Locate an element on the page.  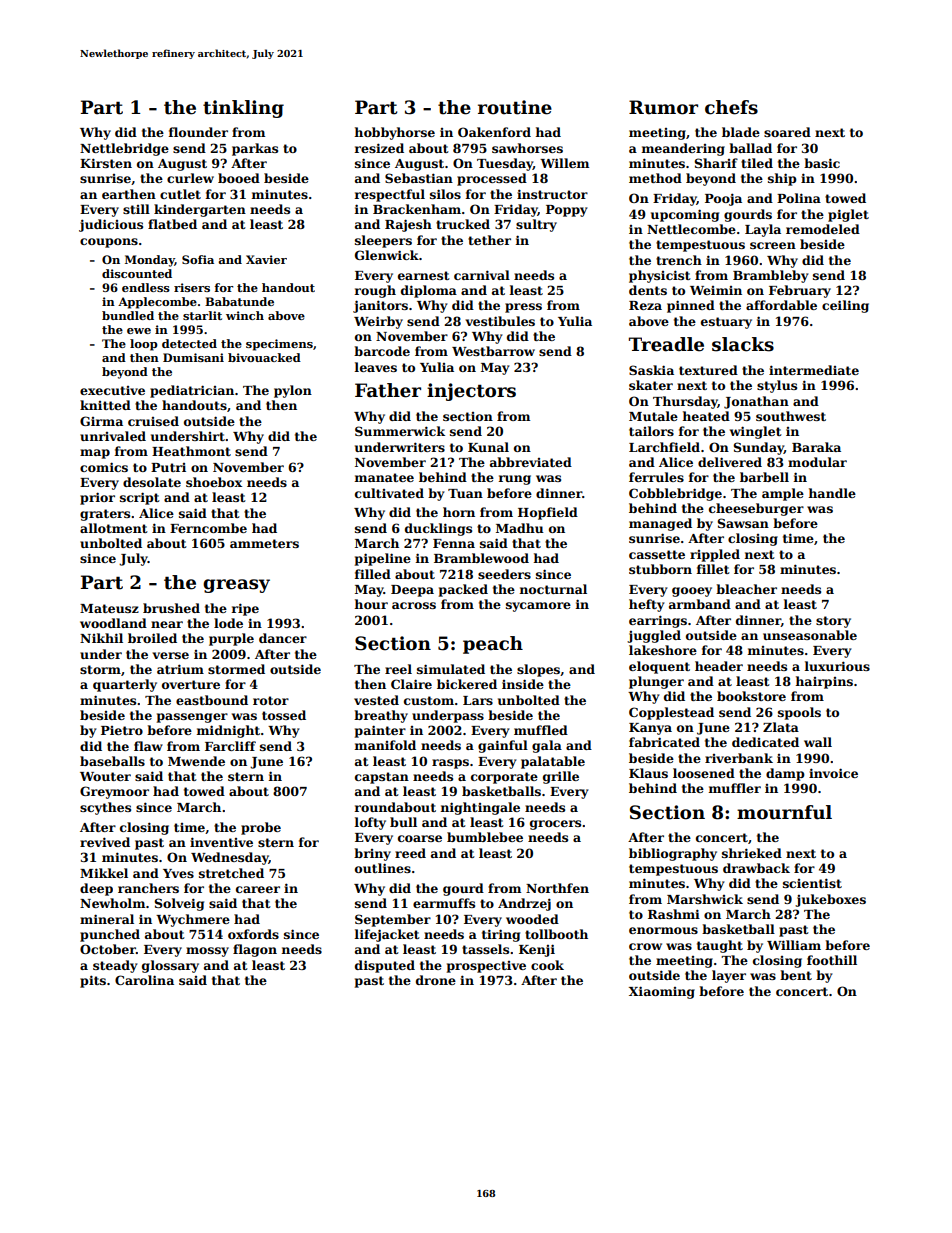
Baraka is located at coordinates (816, 447).
